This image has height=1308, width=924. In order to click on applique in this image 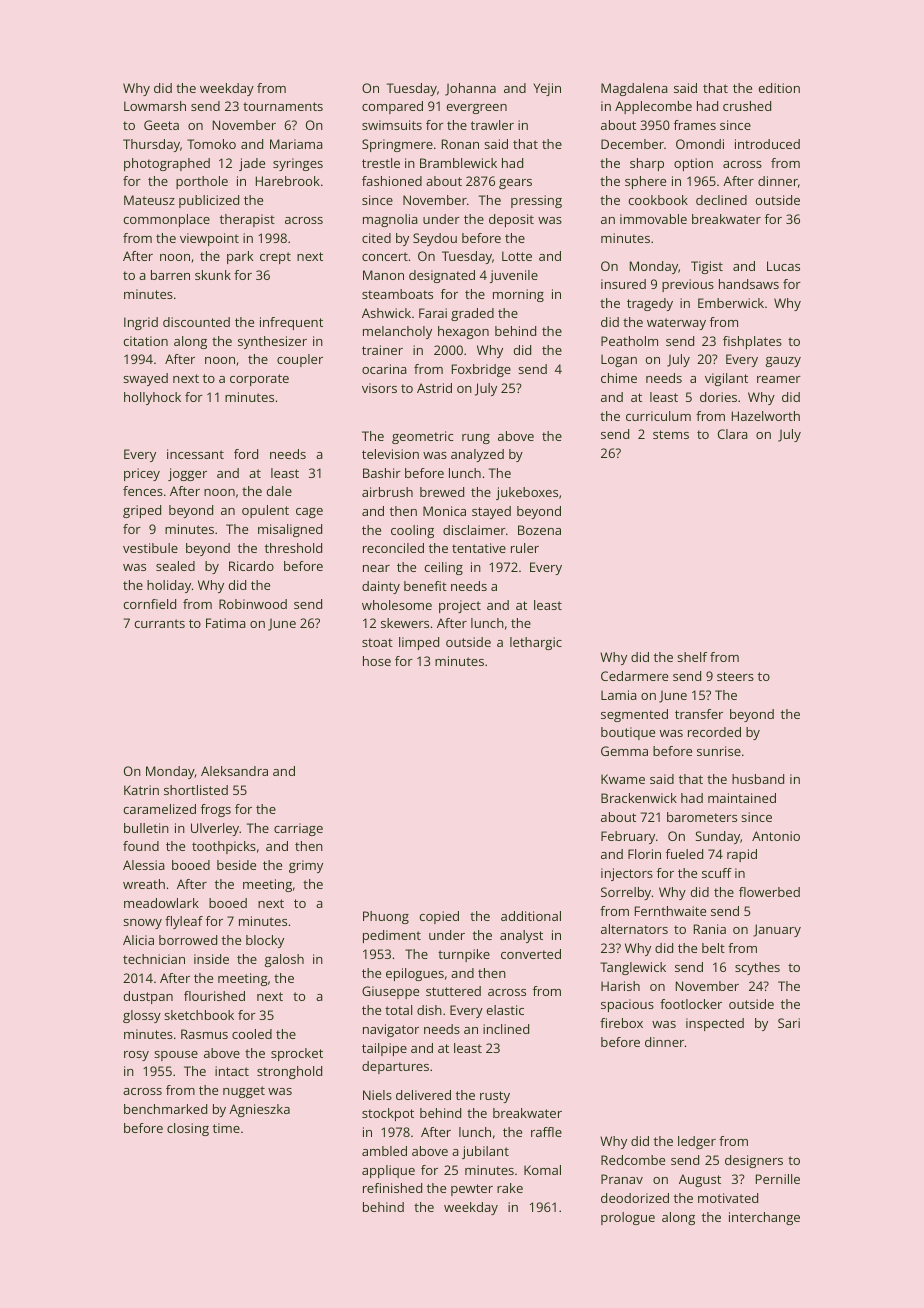, I will do `click(388, 1171)`.
